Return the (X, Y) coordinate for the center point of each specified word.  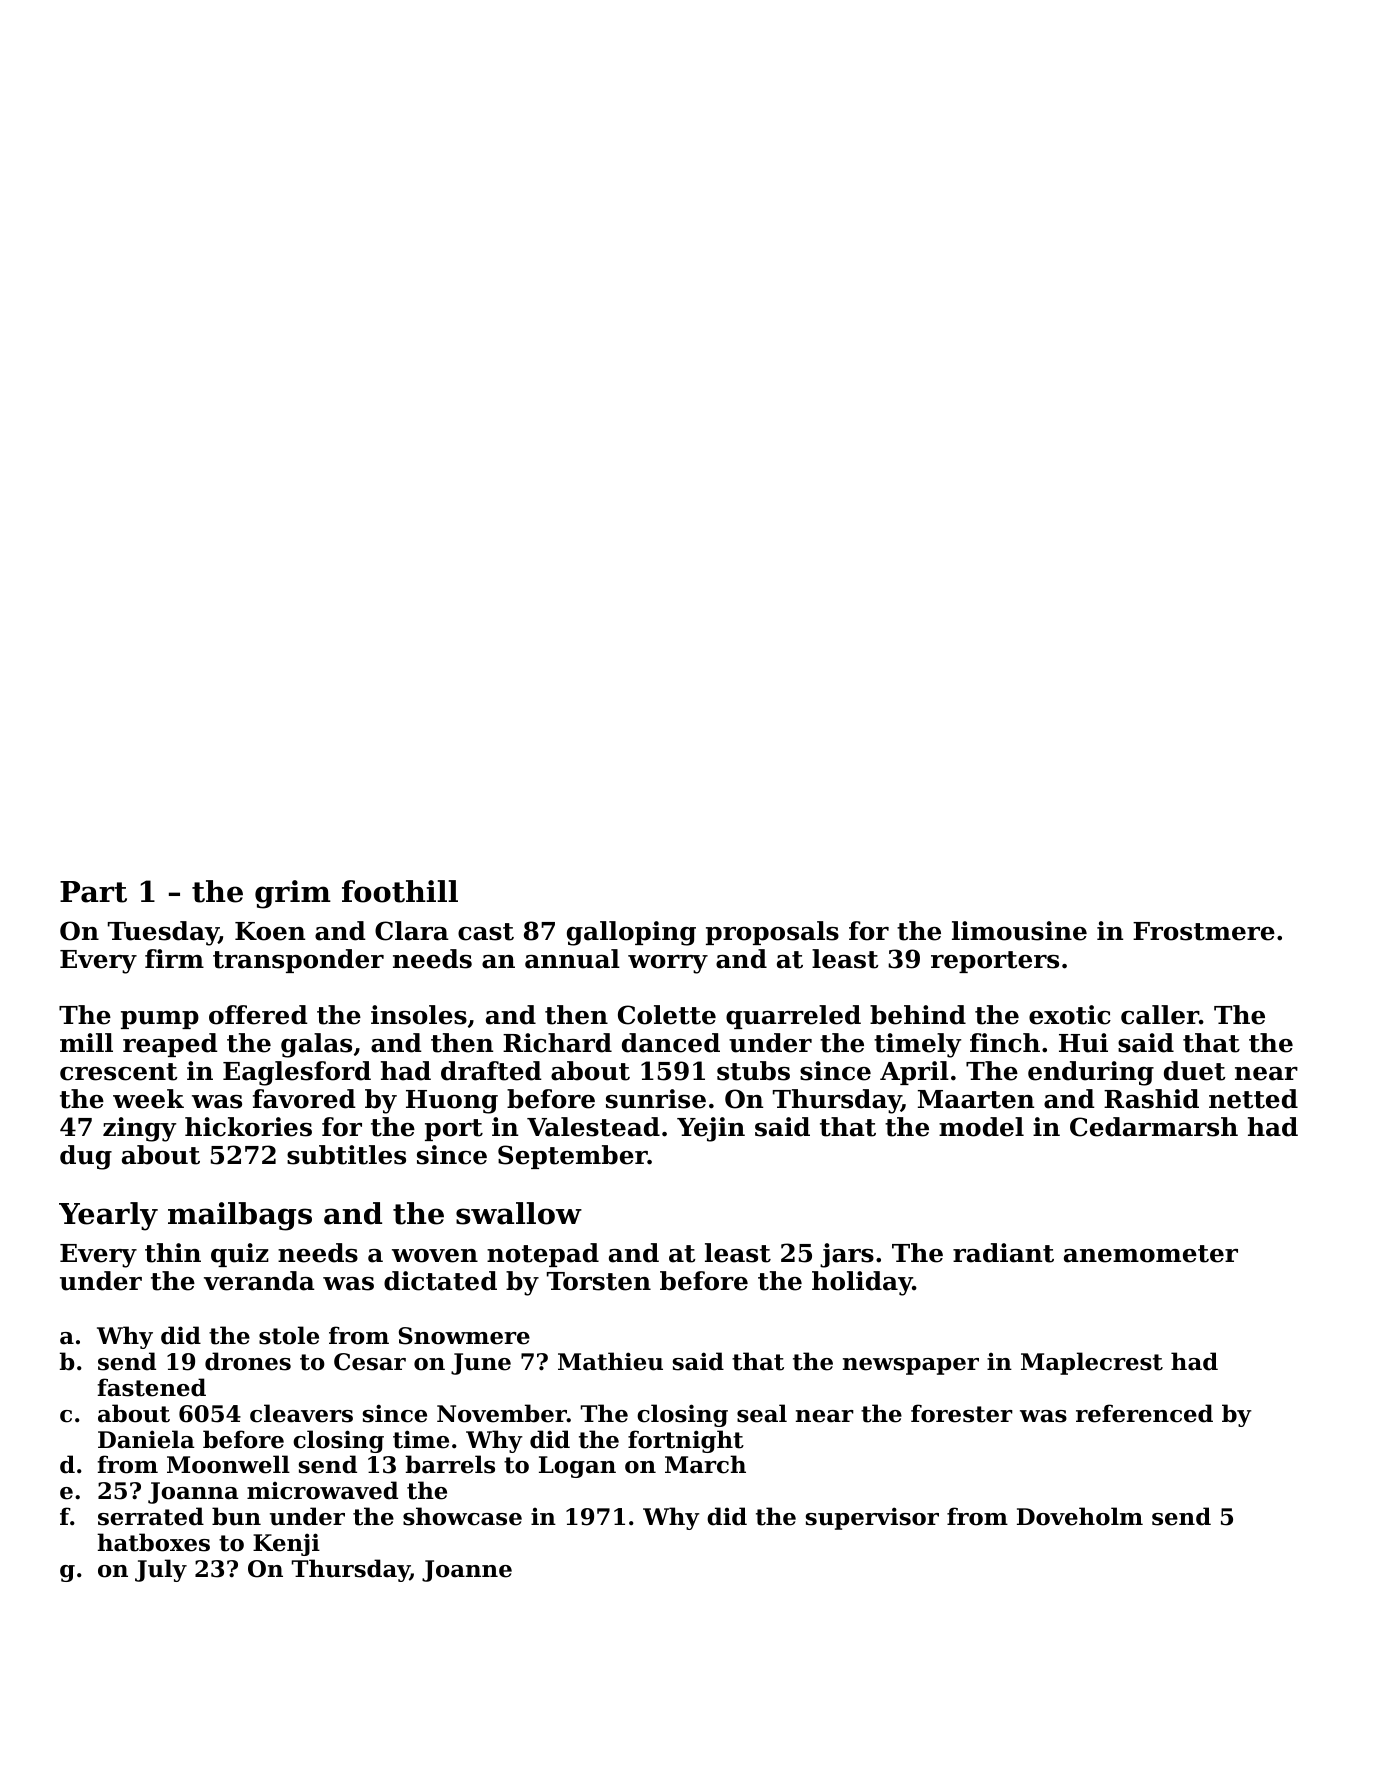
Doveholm (1080, 1516)
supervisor (872, 1518)
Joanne (467, 1571)
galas (316, 1045)
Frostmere (1204, 931)
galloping (631, 933)
